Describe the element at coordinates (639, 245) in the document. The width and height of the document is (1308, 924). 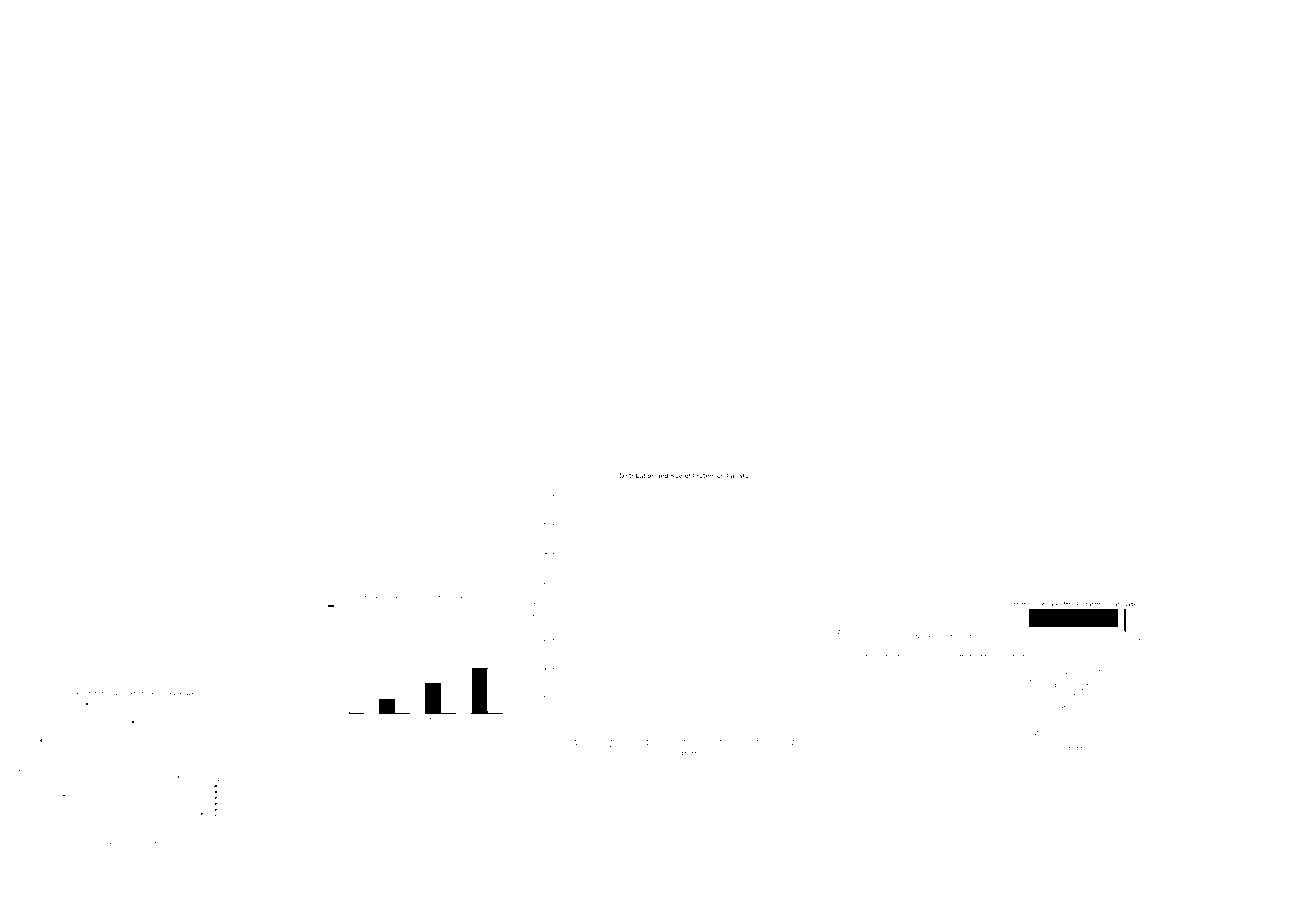
I see `Hala` at that location.
